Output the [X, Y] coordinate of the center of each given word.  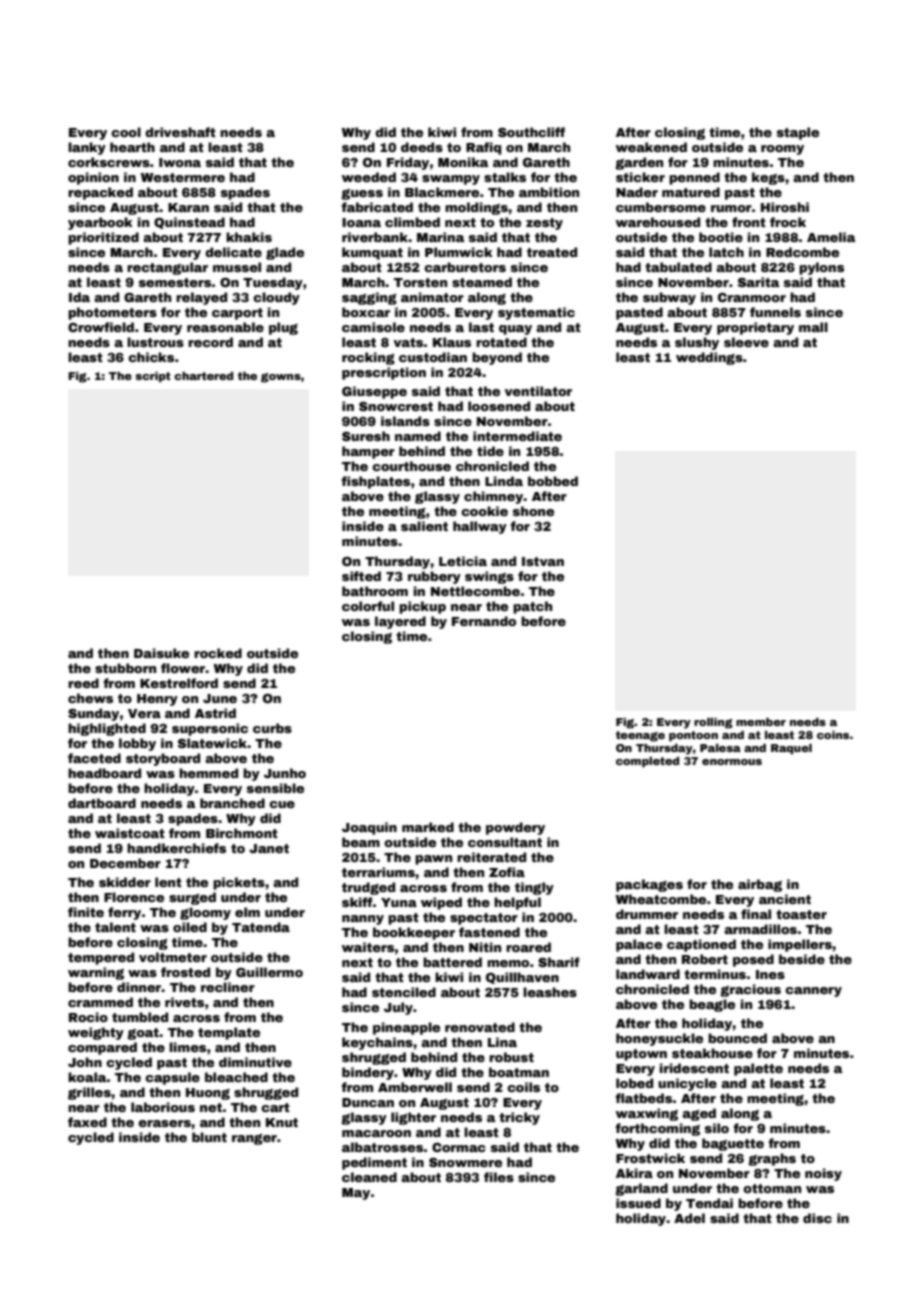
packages [649, 885]
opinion [93, 178]
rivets [184, 1002]
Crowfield [101, 327]
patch [532, 607]
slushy [697, 343]
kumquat [372, 253]
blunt [209, 1137]
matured [691, 192]
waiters [368, 947]
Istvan [543, 561]
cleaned [369, 1177]
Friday [408, 163]
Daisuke [161, 653]
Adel [689, 1218]
